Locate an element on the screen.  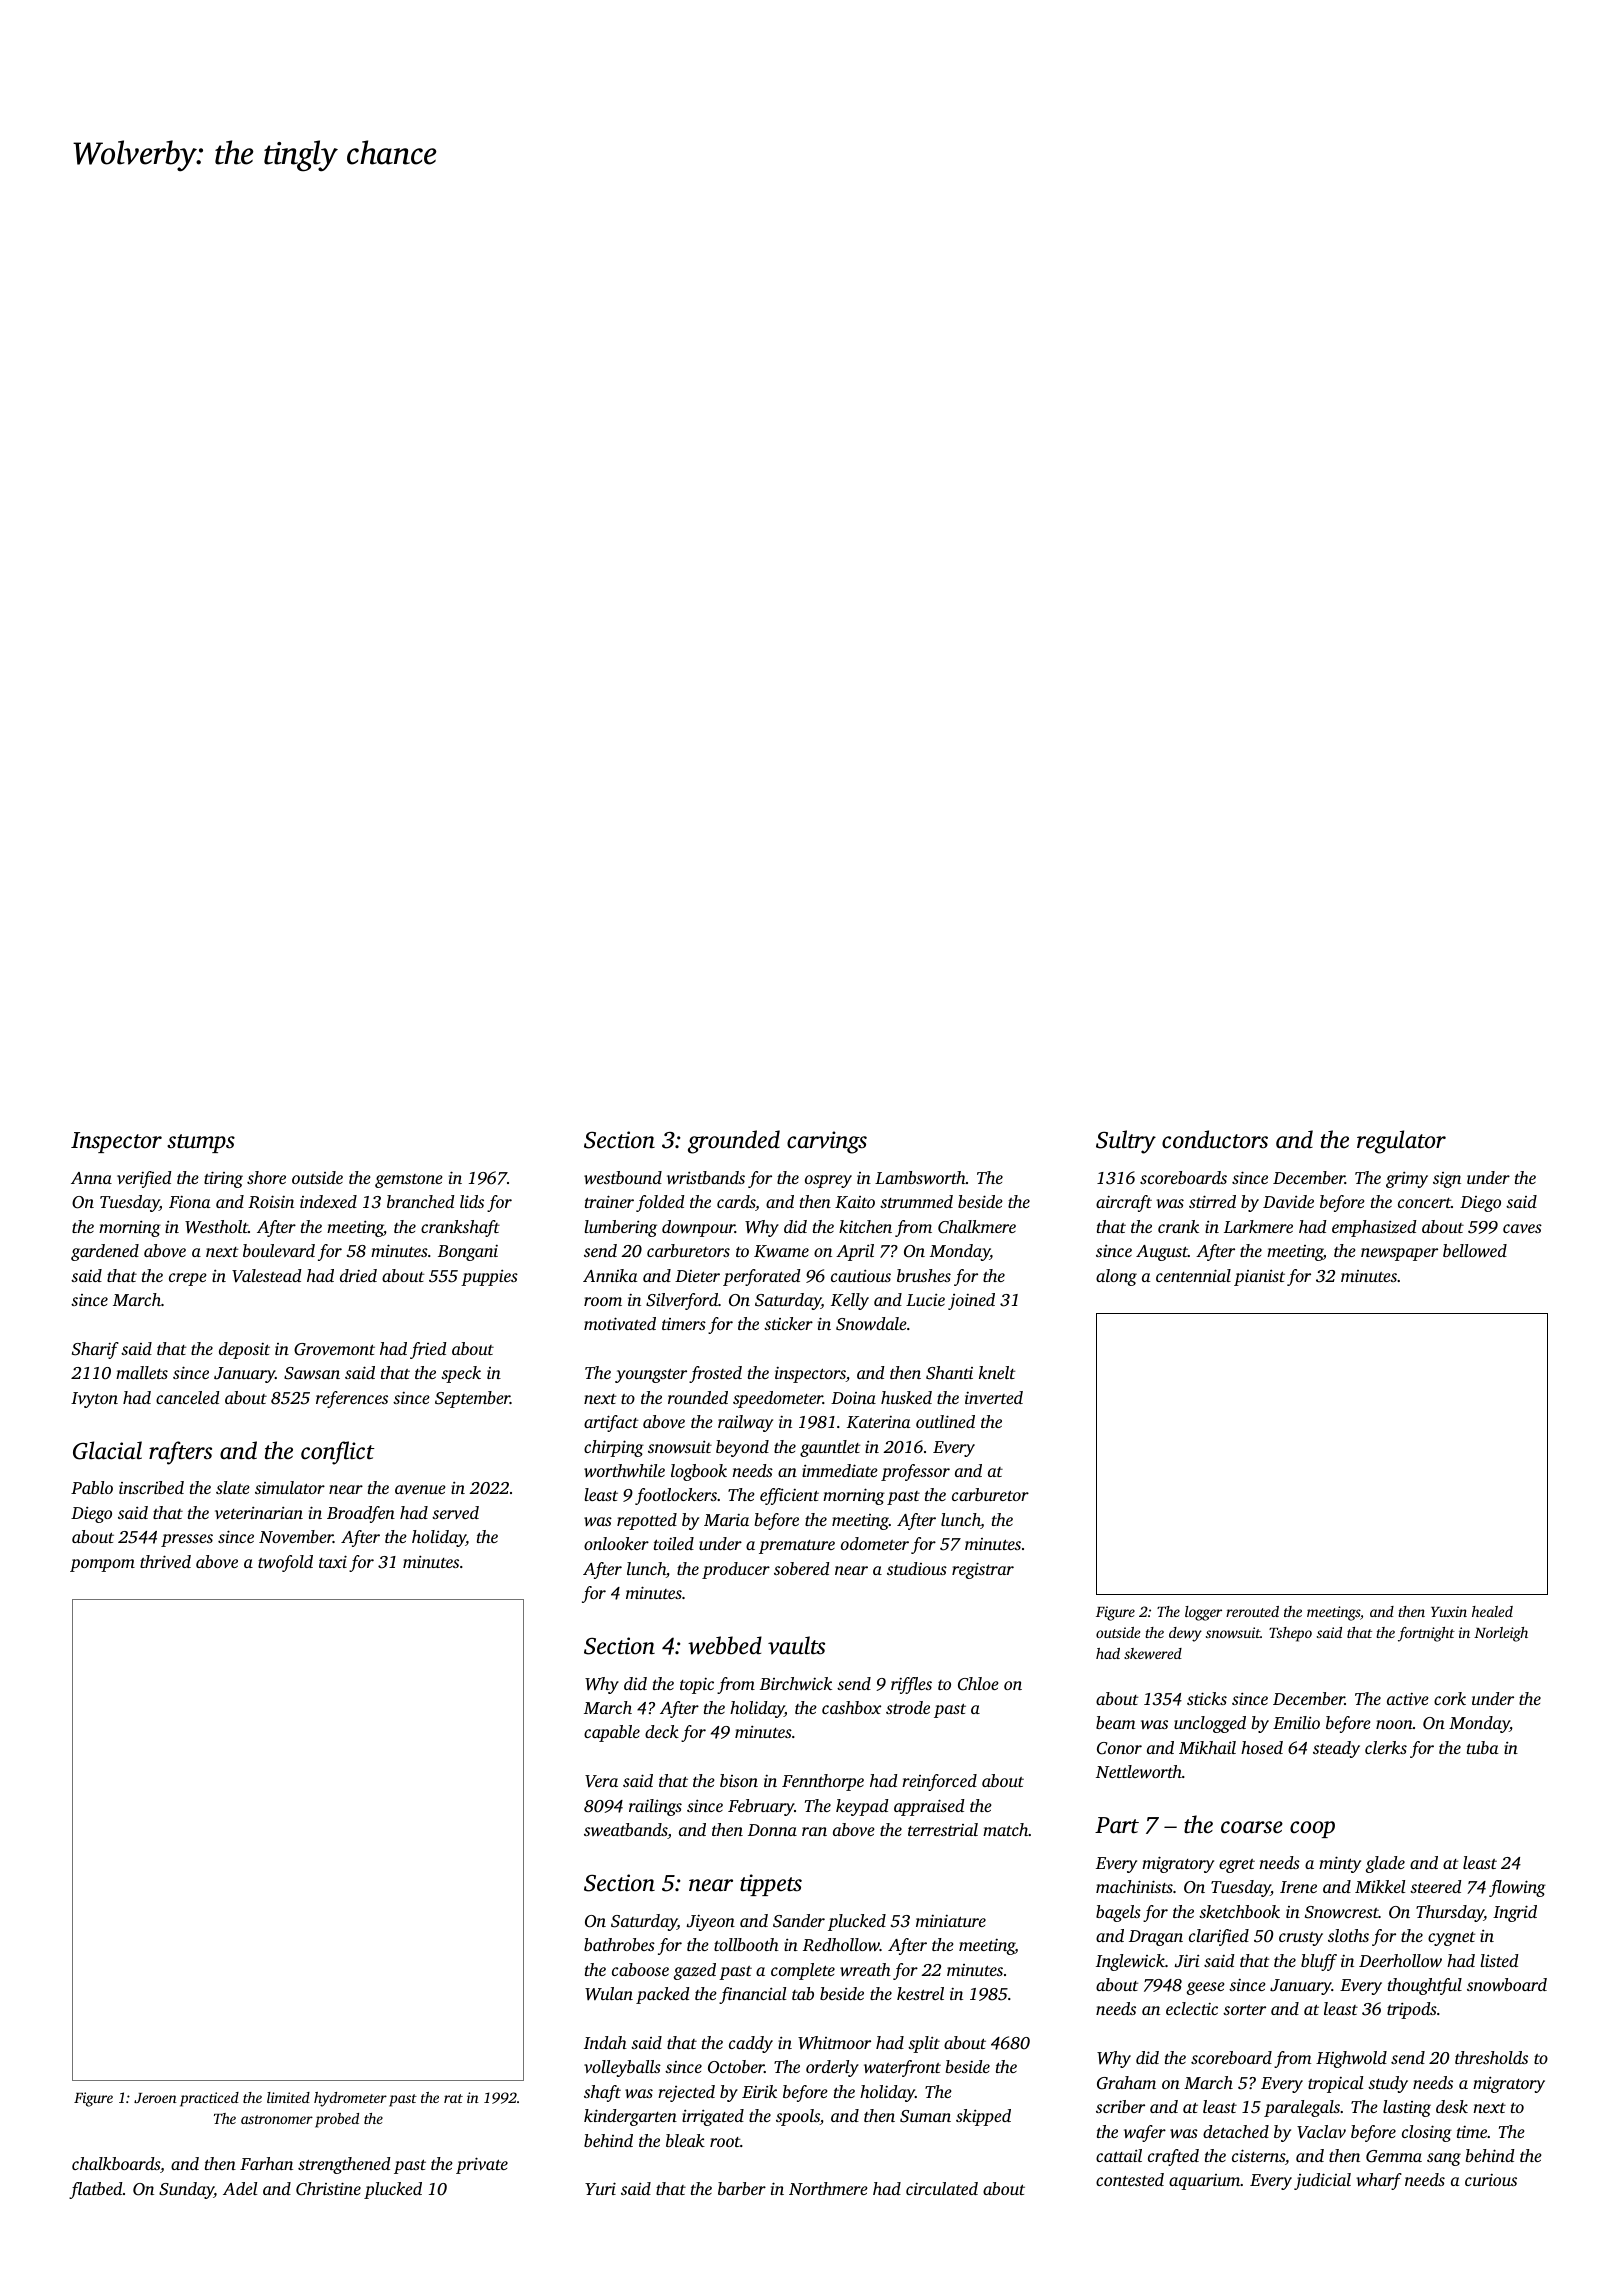
regulator is located at coordinates (1401, 1142).
